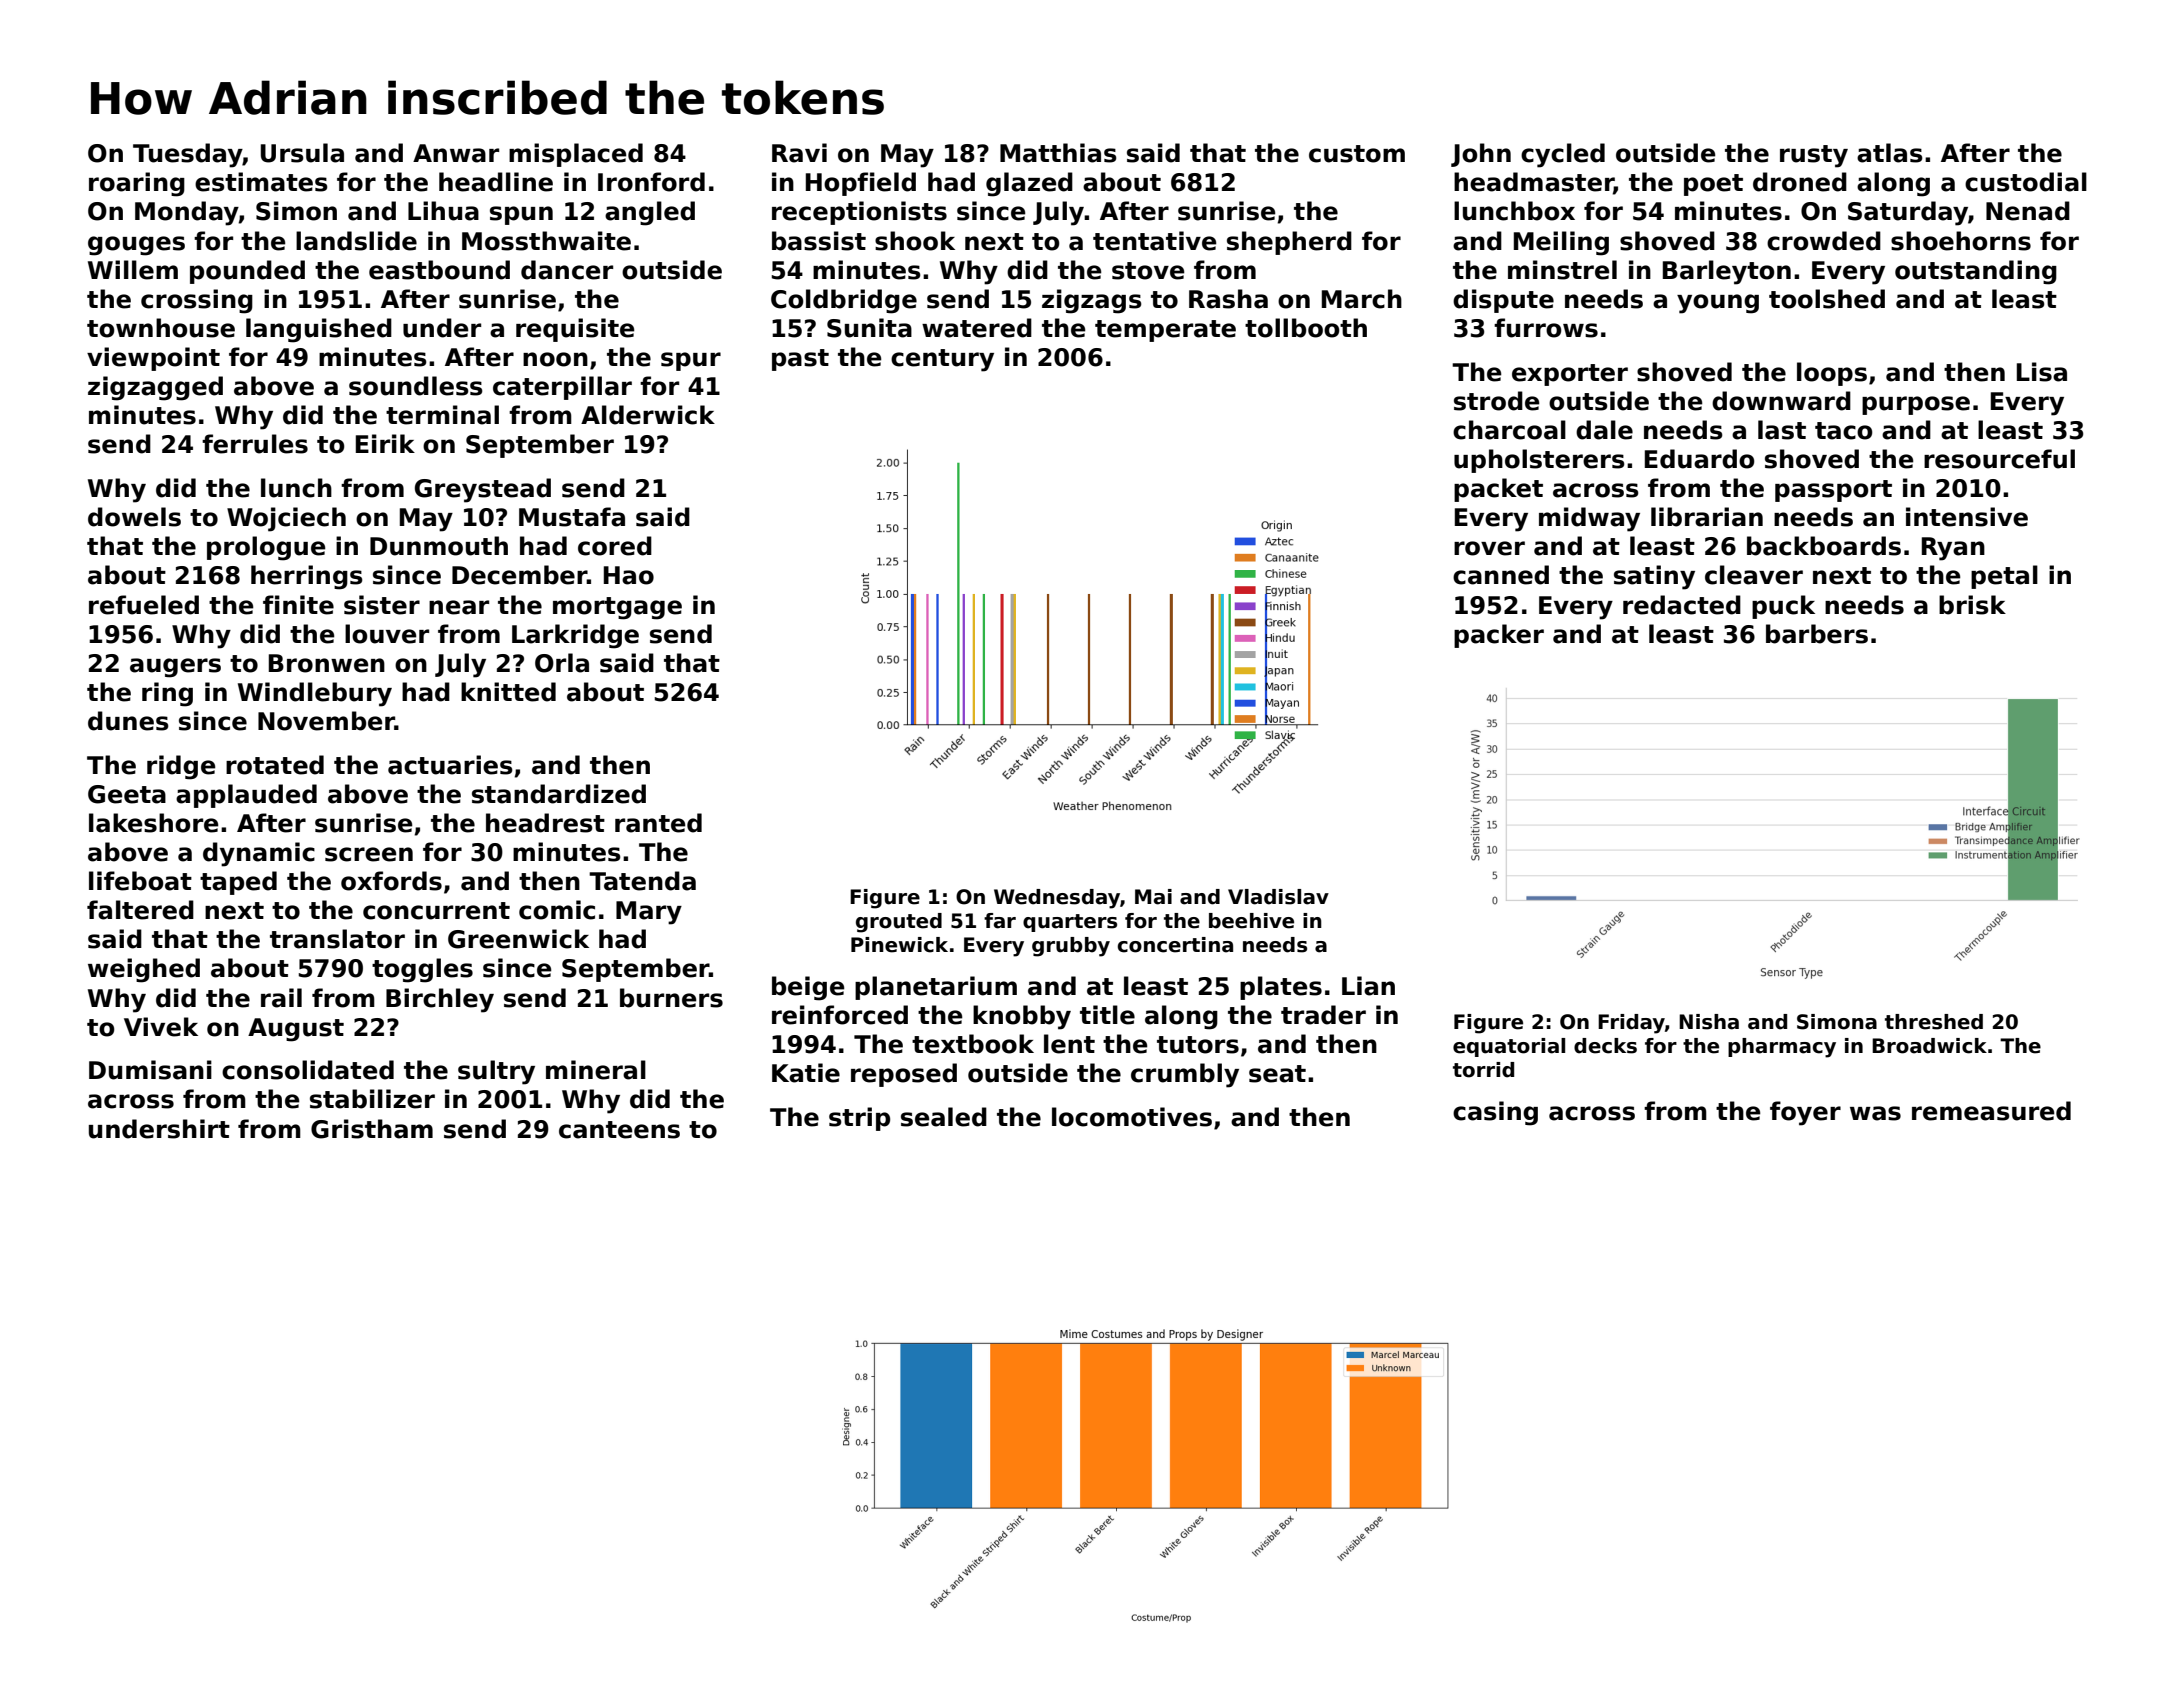  I want to click on Ursula, so click(302, 153).
